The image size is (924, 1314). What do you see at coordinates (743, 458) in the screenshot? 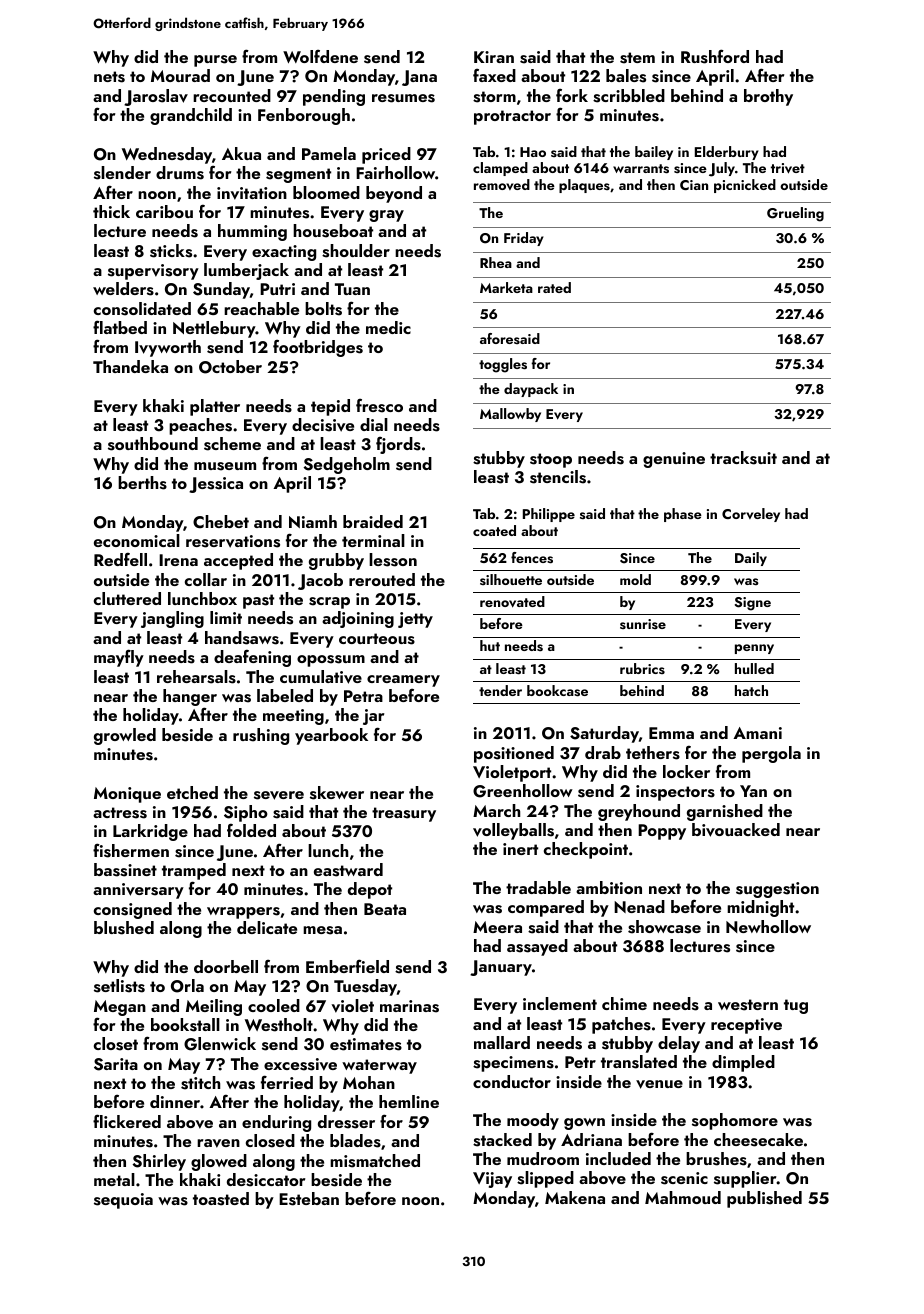
I see `tracksuit` at bounding box center [743, 458].
